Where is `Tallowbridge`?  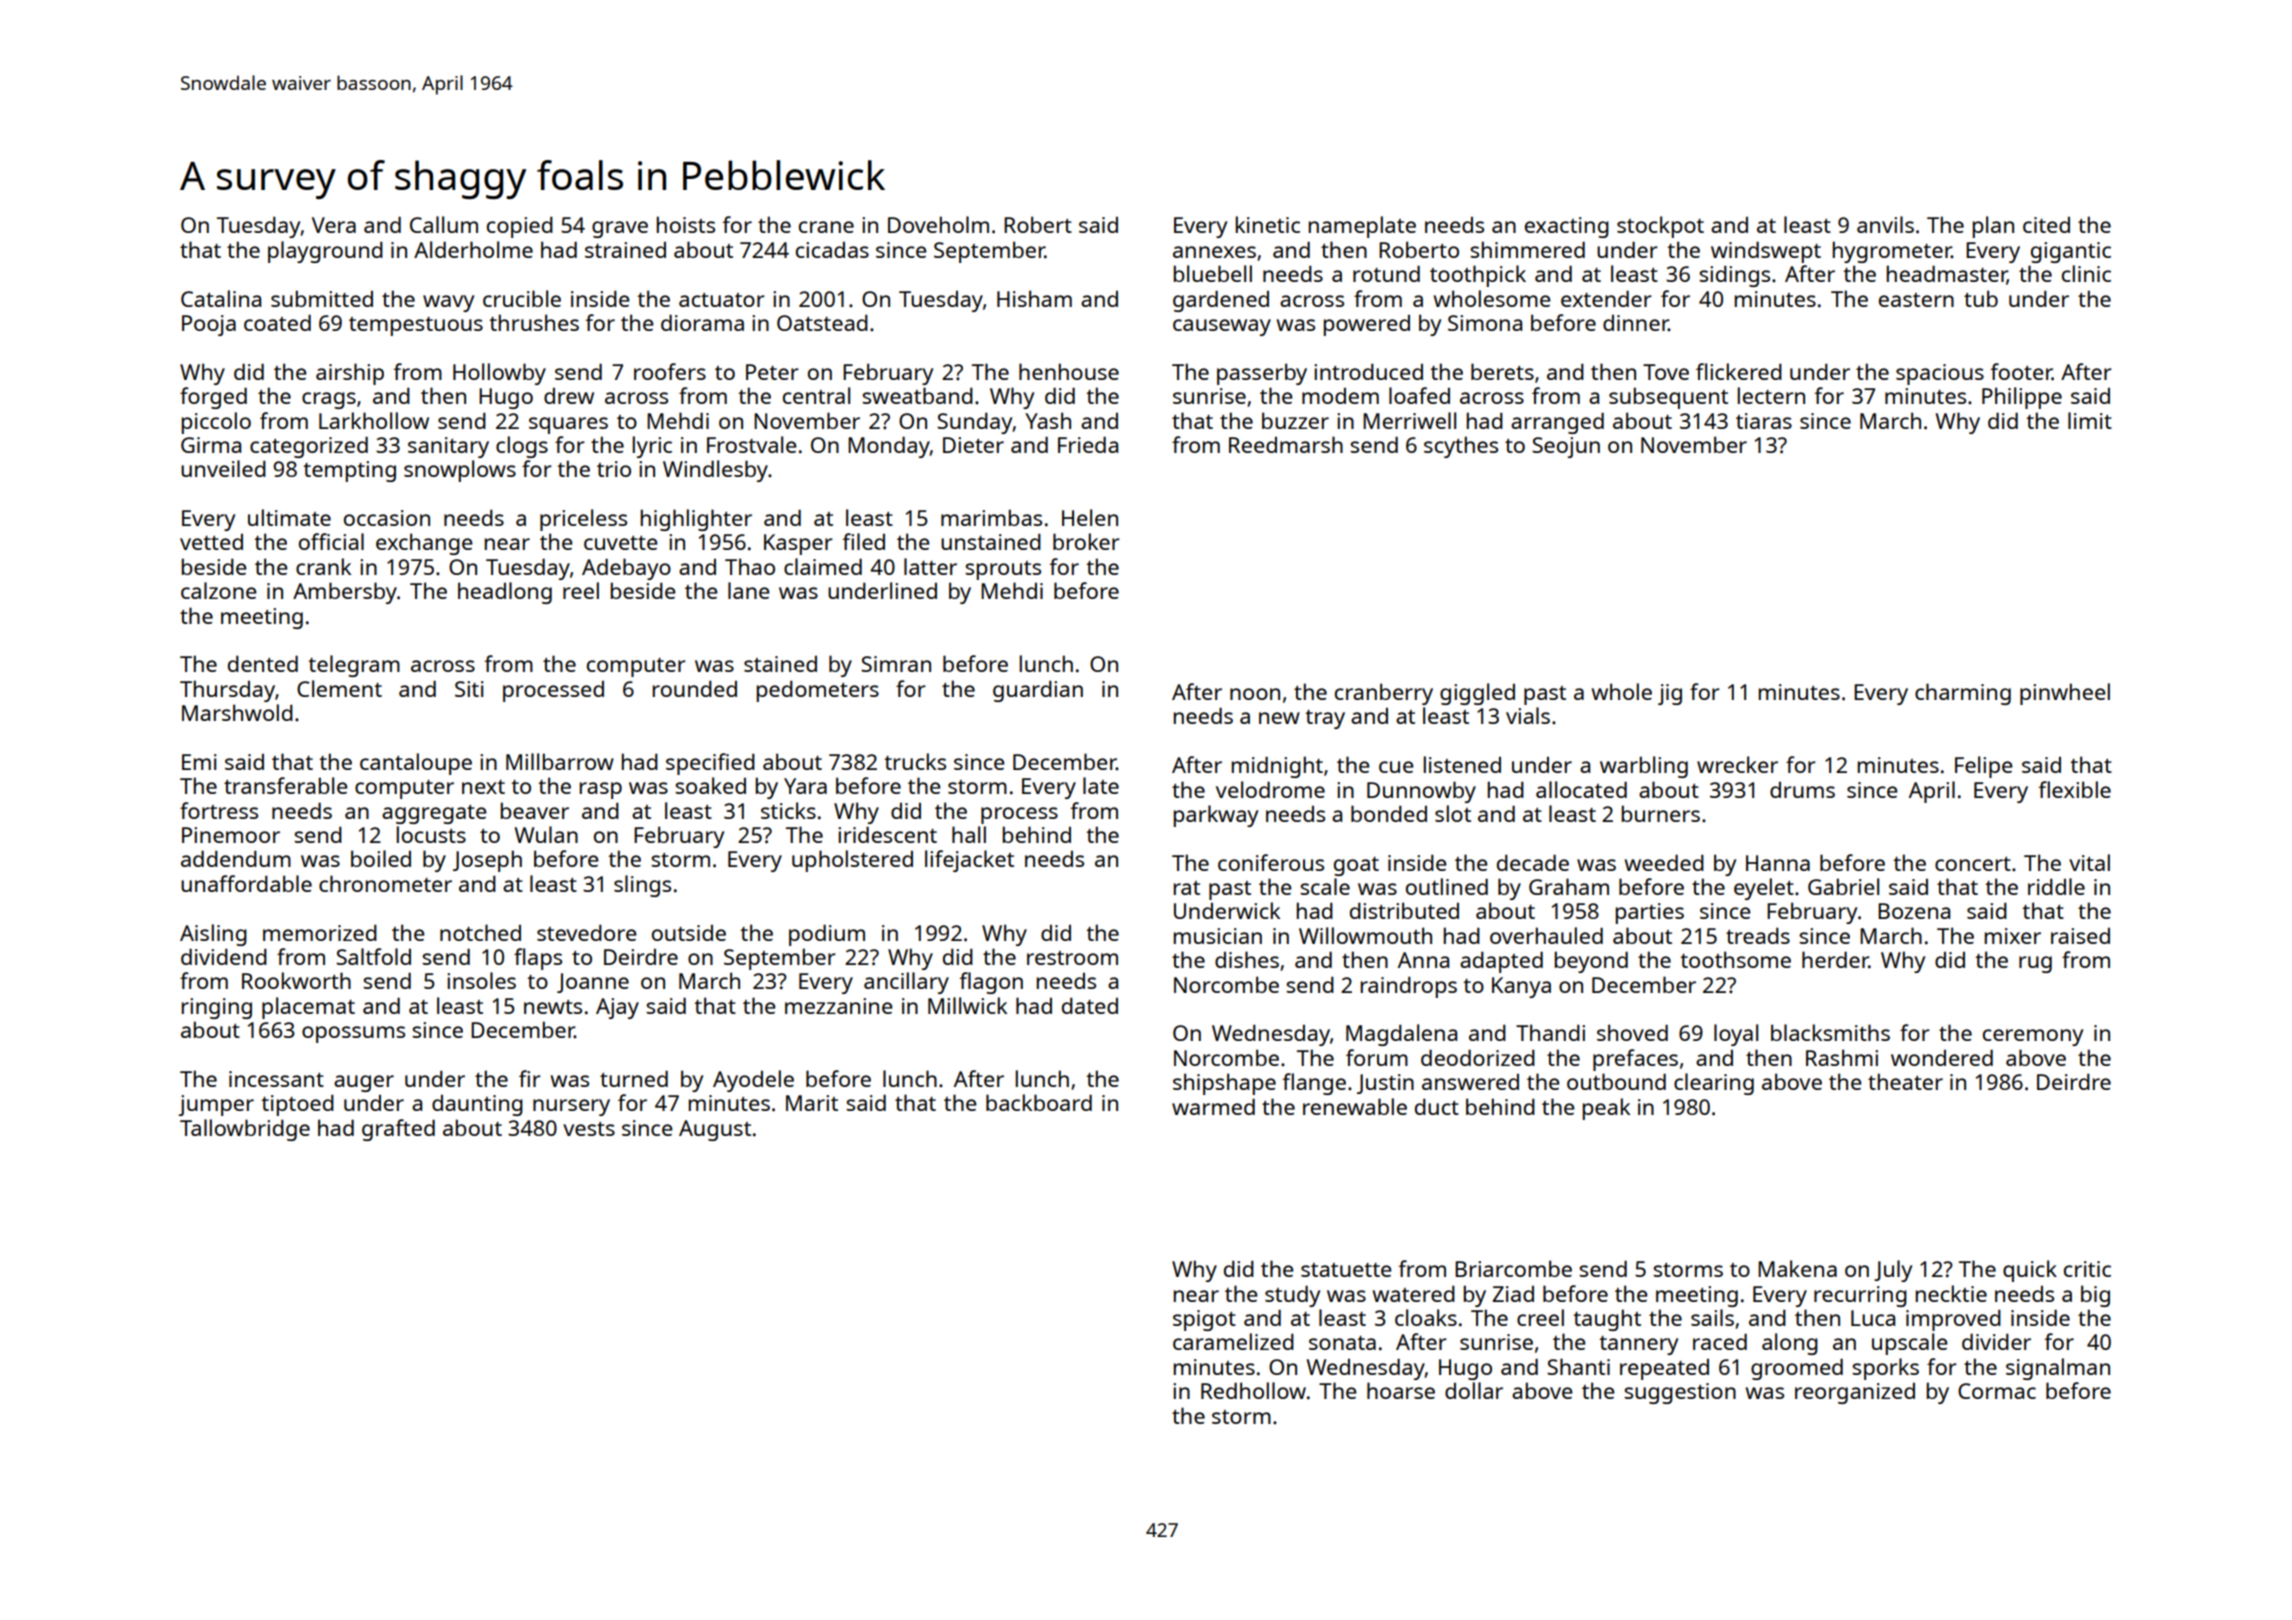
Tallowbridge is located at coordinates (245, 1130).
